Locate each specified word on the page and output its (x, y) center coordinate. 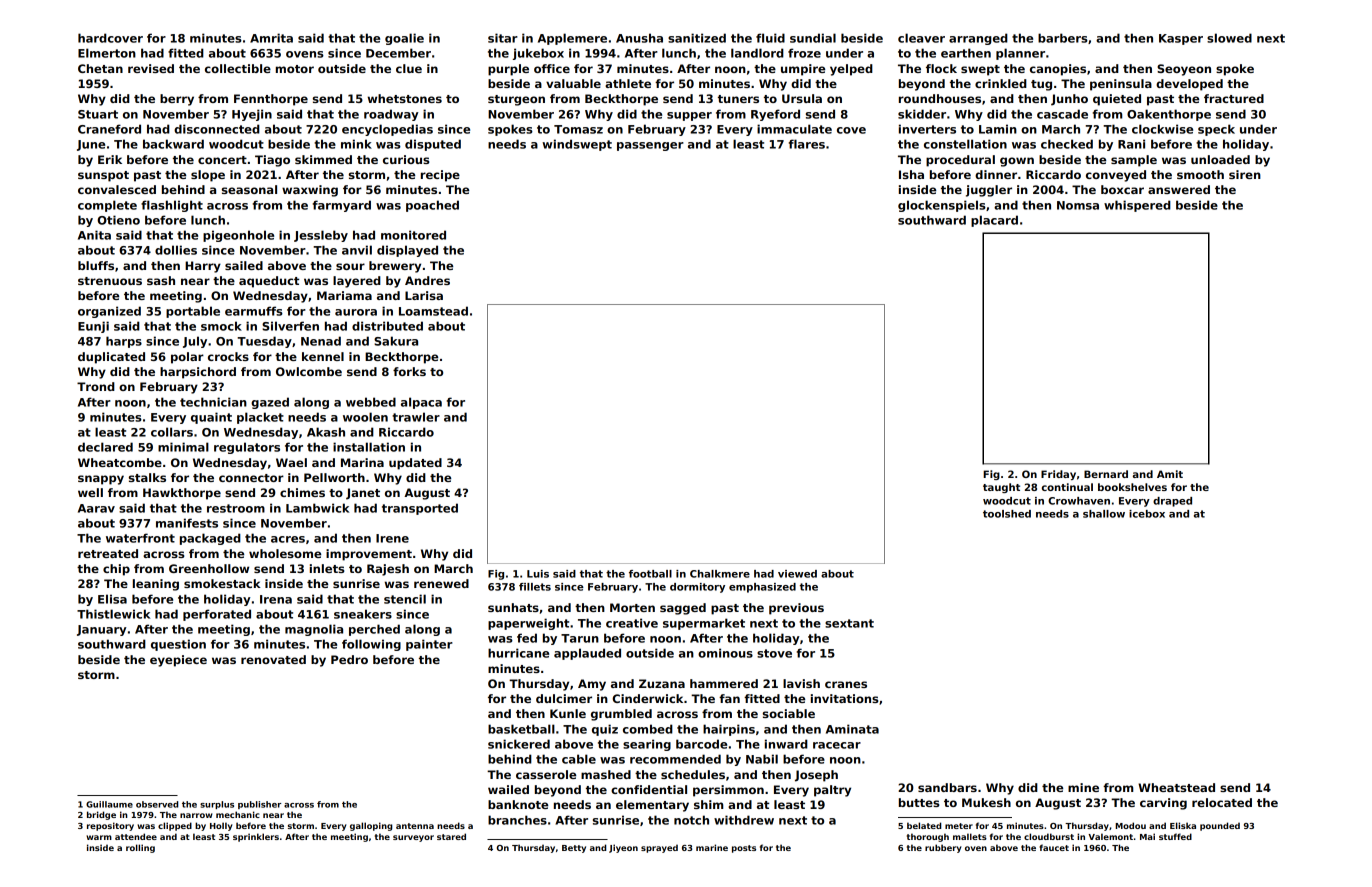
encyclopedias (387, 130)
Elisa (112, 599)
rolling (140, 848)
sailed (244, 265)
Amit (1170, 474)
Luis (538, 574)
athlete (628, 83)
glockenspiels (942, 206)
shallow (1104, 514)
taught (1001, 488)
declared (105, 447)
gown (1017, 162)
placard (994, 221)
